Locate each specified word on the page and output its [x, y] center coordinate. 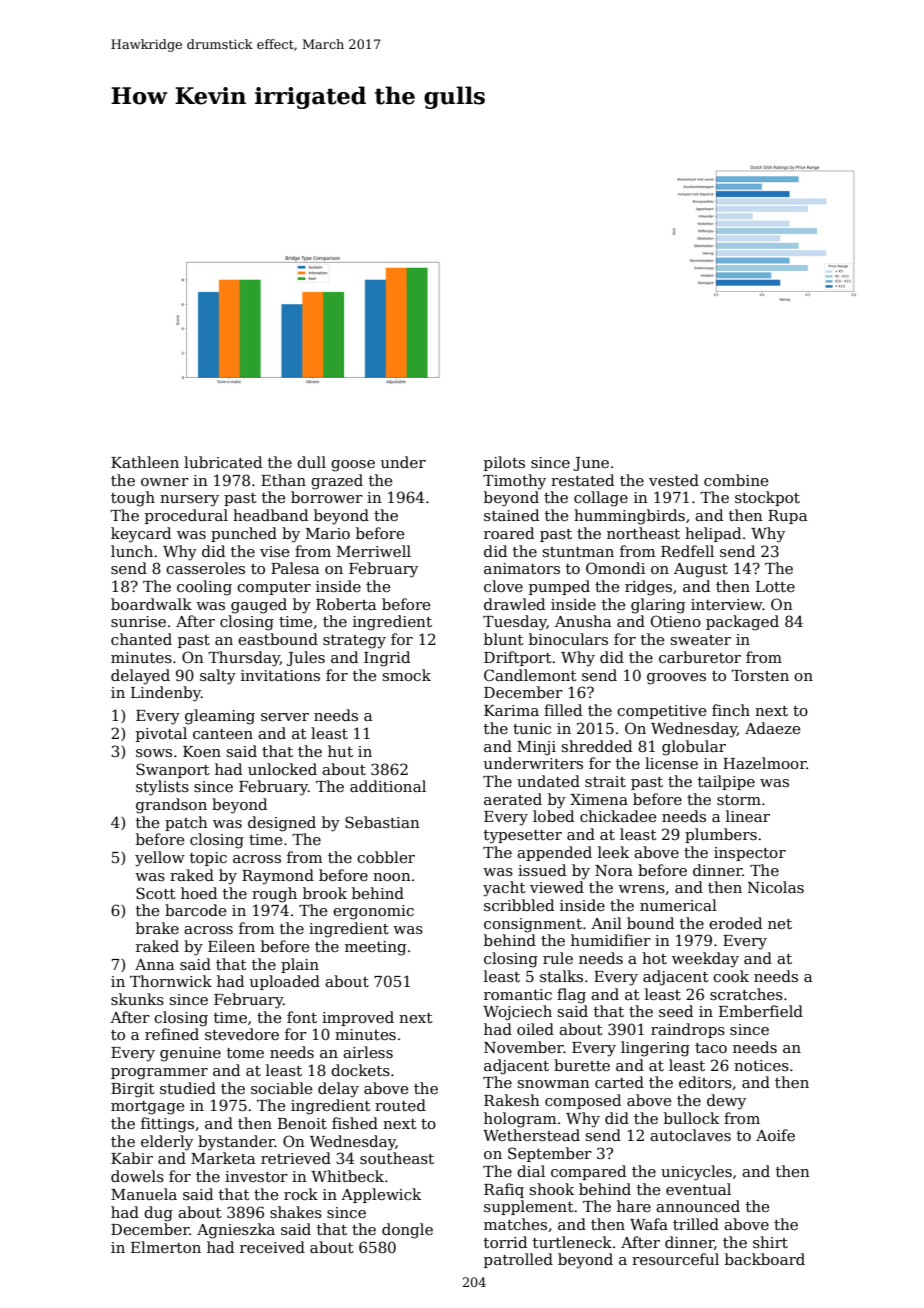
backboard [765, 1259]
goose [353, 466]
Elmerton [166, 1247]
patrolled [518, 1260]
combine [736, 480]
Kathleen [145, 462]
